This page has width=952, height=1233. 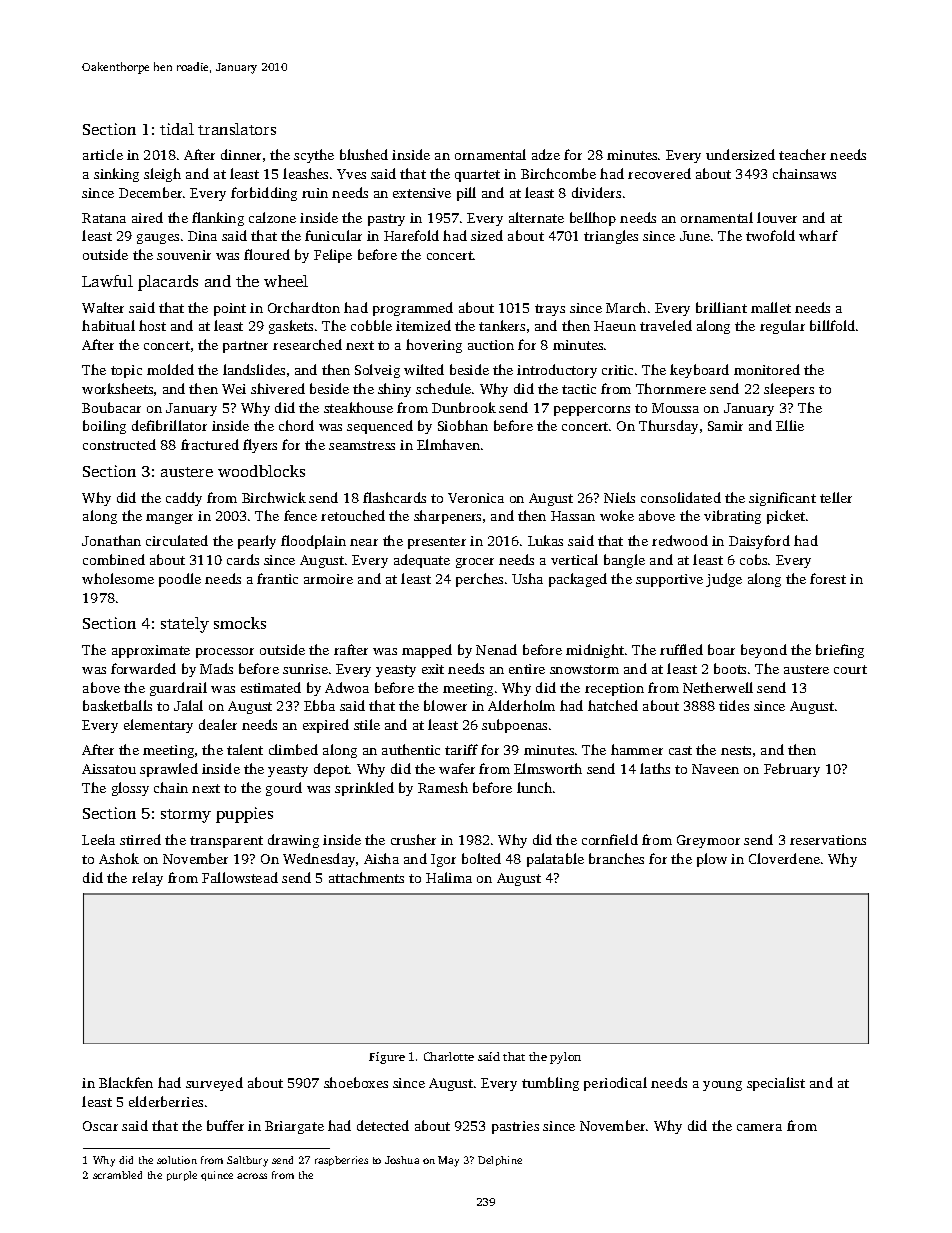 What do you see at coordinates (217, 1176) in the page?
I see `quince` at bounding box center [217, 1176].
